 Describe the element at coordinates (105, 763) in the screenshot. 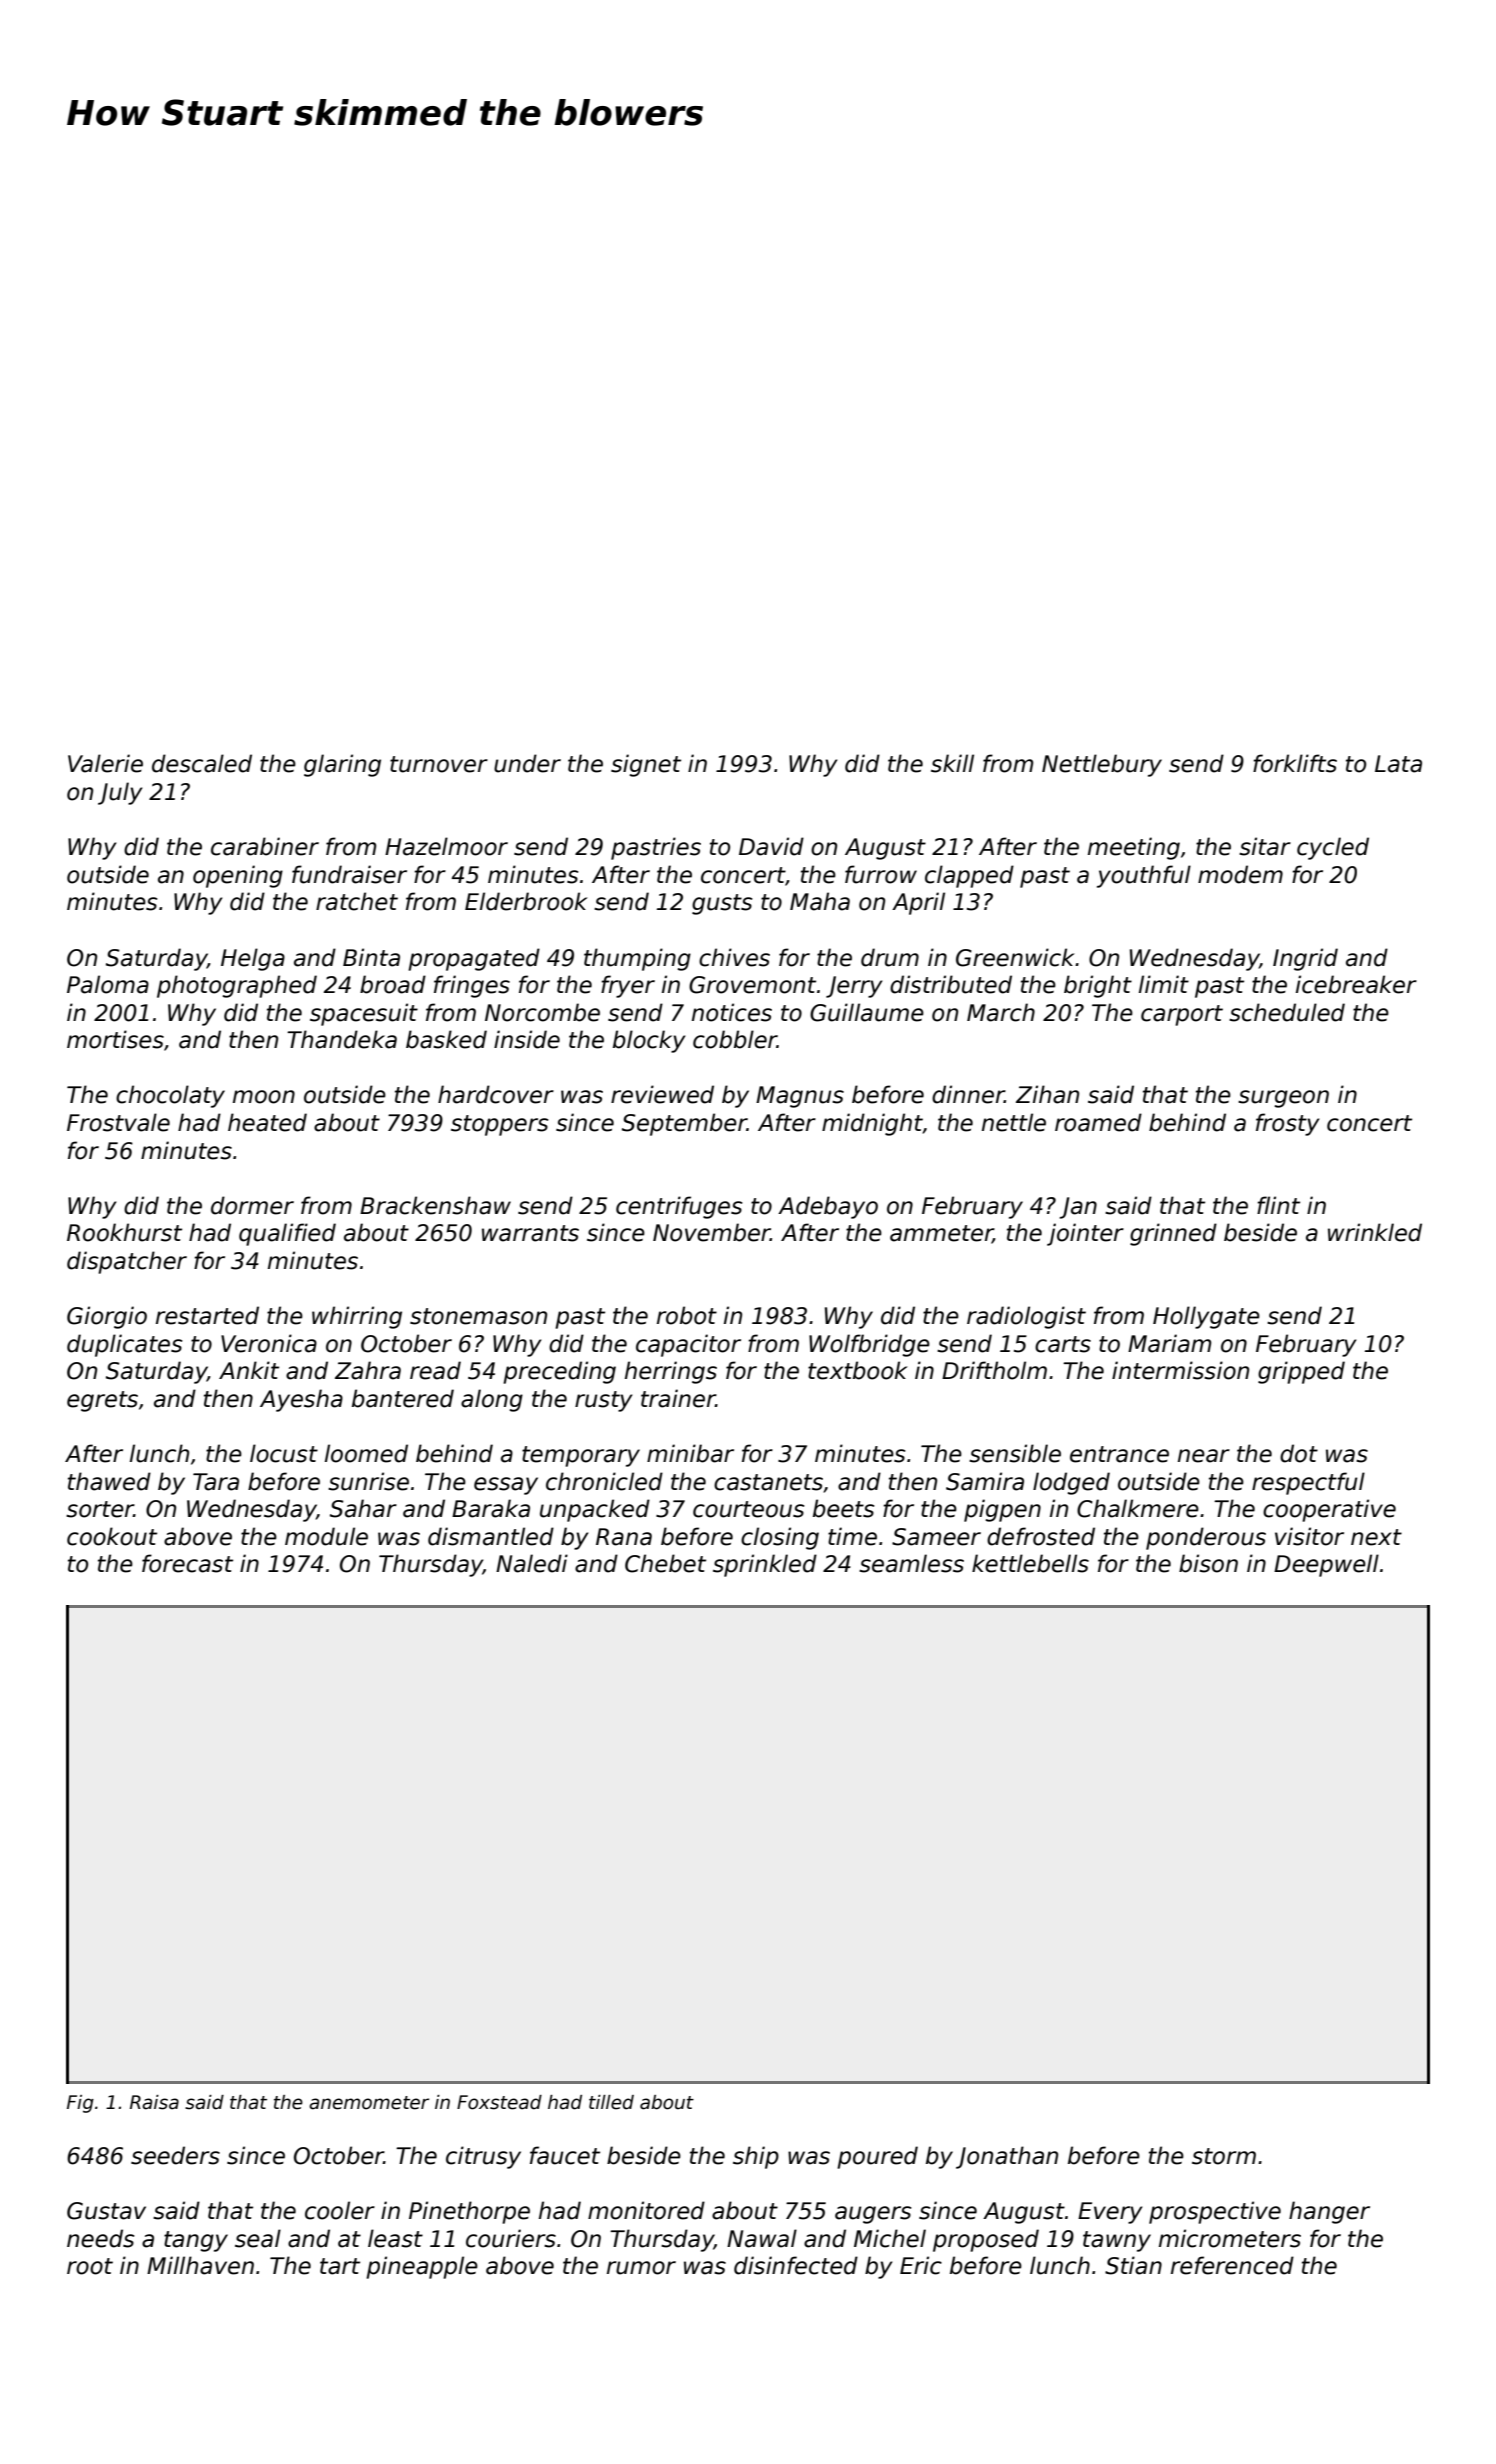

I see `Valerie` at that location.
